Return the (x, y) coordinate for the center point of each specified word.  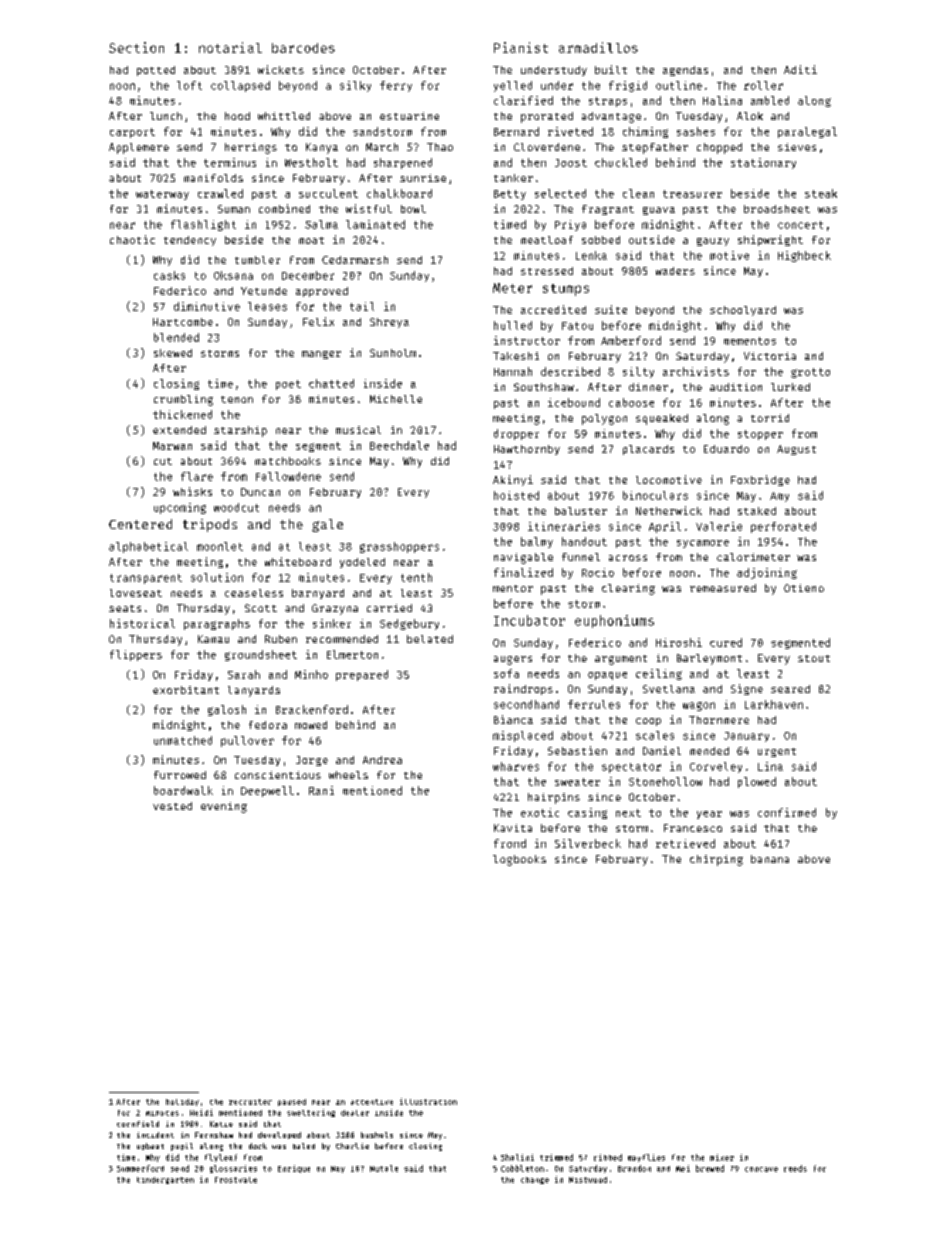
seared (790, 689)
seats (125, 608)
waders (675, 271)
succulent (328, 193)
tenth (416, 577)
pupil (182, 1147)
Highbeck (804, 256)
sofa (506, 673)
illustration (428, 1101)
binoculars (655, 495)
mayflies (646, 1158)
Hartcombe (183, 322)
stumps (566, 290)
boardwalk (183, 790)
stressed (547, 271)
